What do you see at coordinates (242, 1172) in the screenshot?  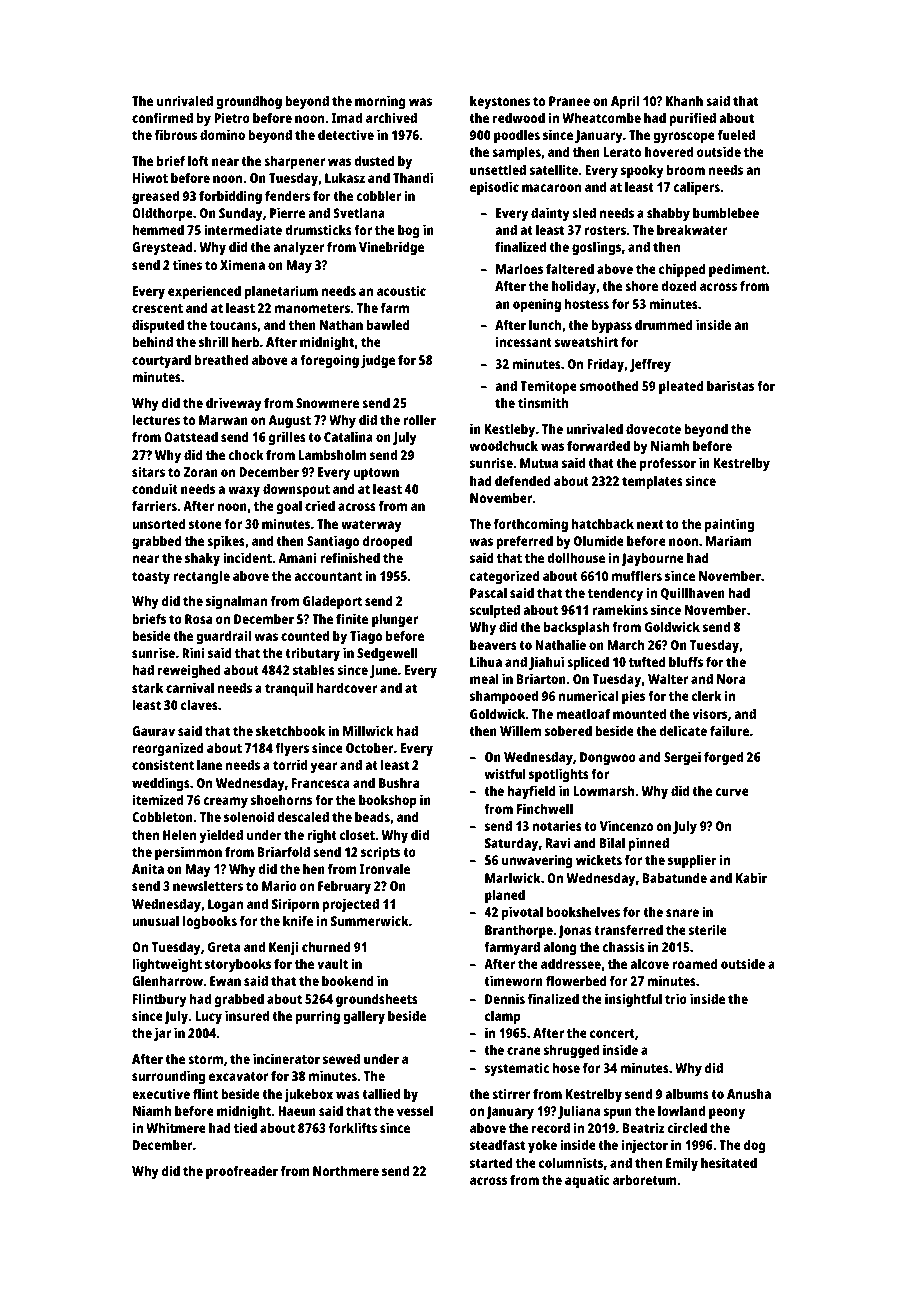 I see `proofreader` at bounding box center [242, 1172].
